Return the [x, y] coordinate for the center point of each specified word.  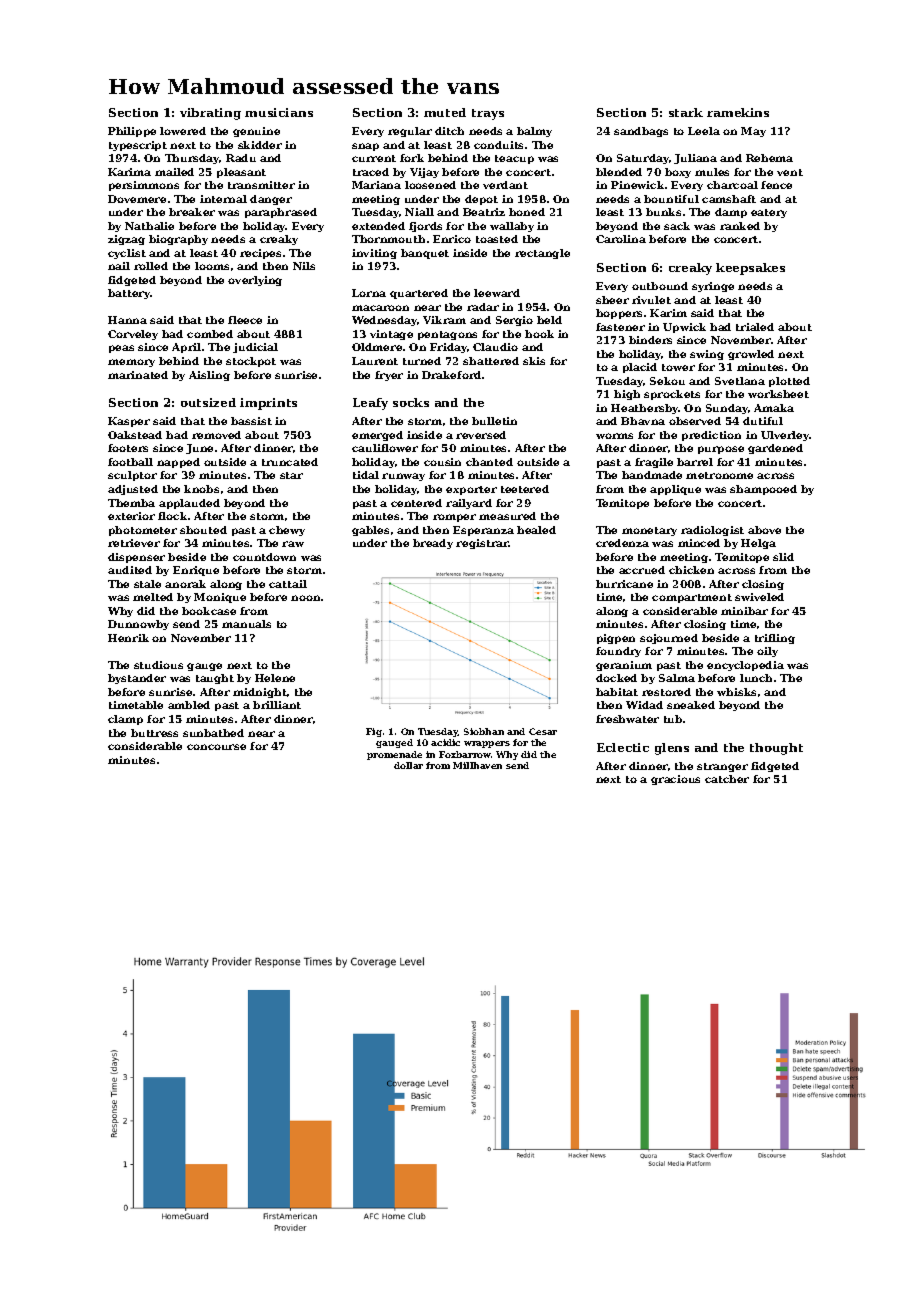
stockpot [251, 362]
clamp [125, 720]
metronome [719, 475]
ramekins [738, 112]
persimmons [144, 186]
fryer [389, 376]
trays [488, 114]
